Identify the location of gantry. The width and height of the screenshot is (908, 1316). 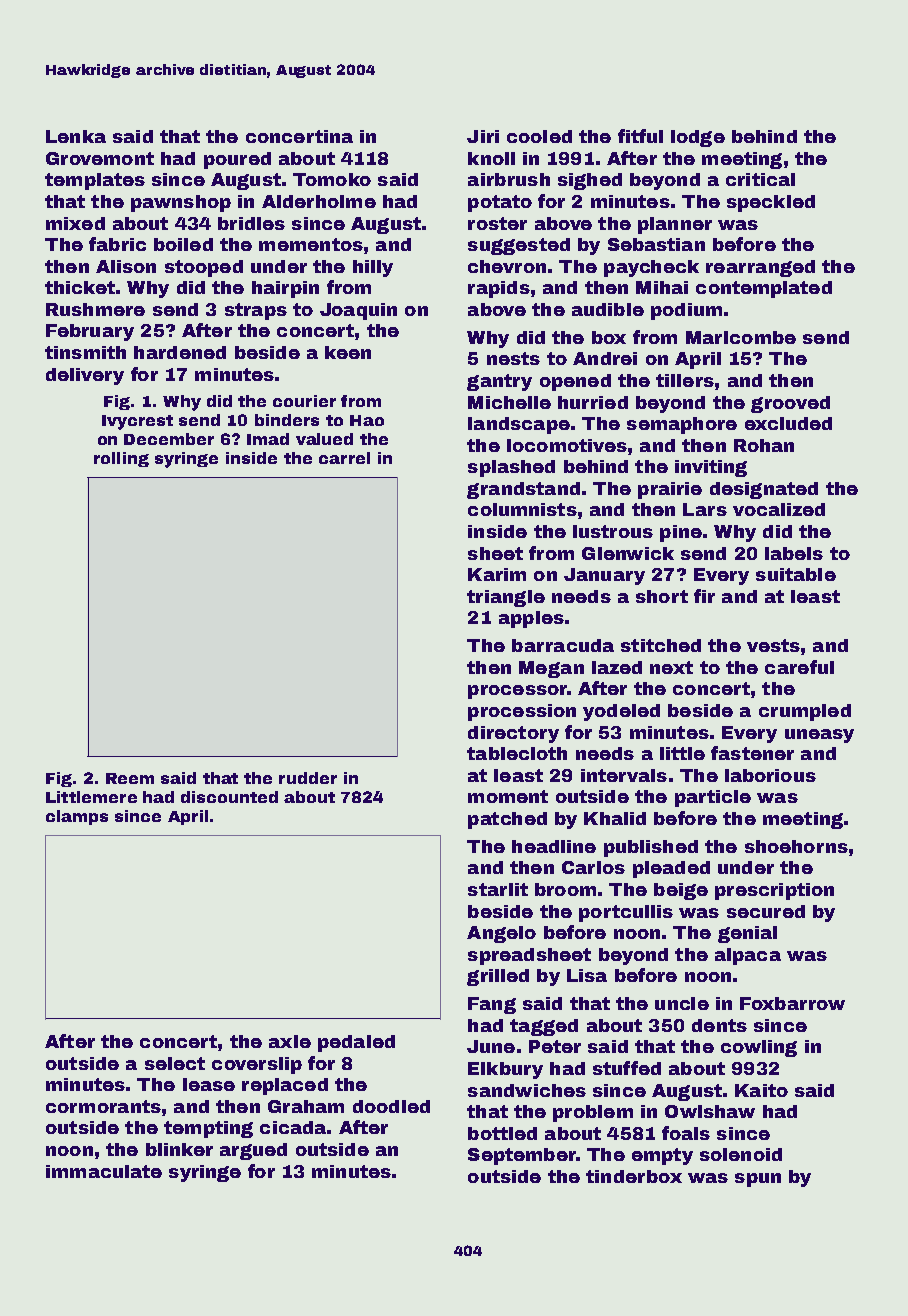
(499, 382).
